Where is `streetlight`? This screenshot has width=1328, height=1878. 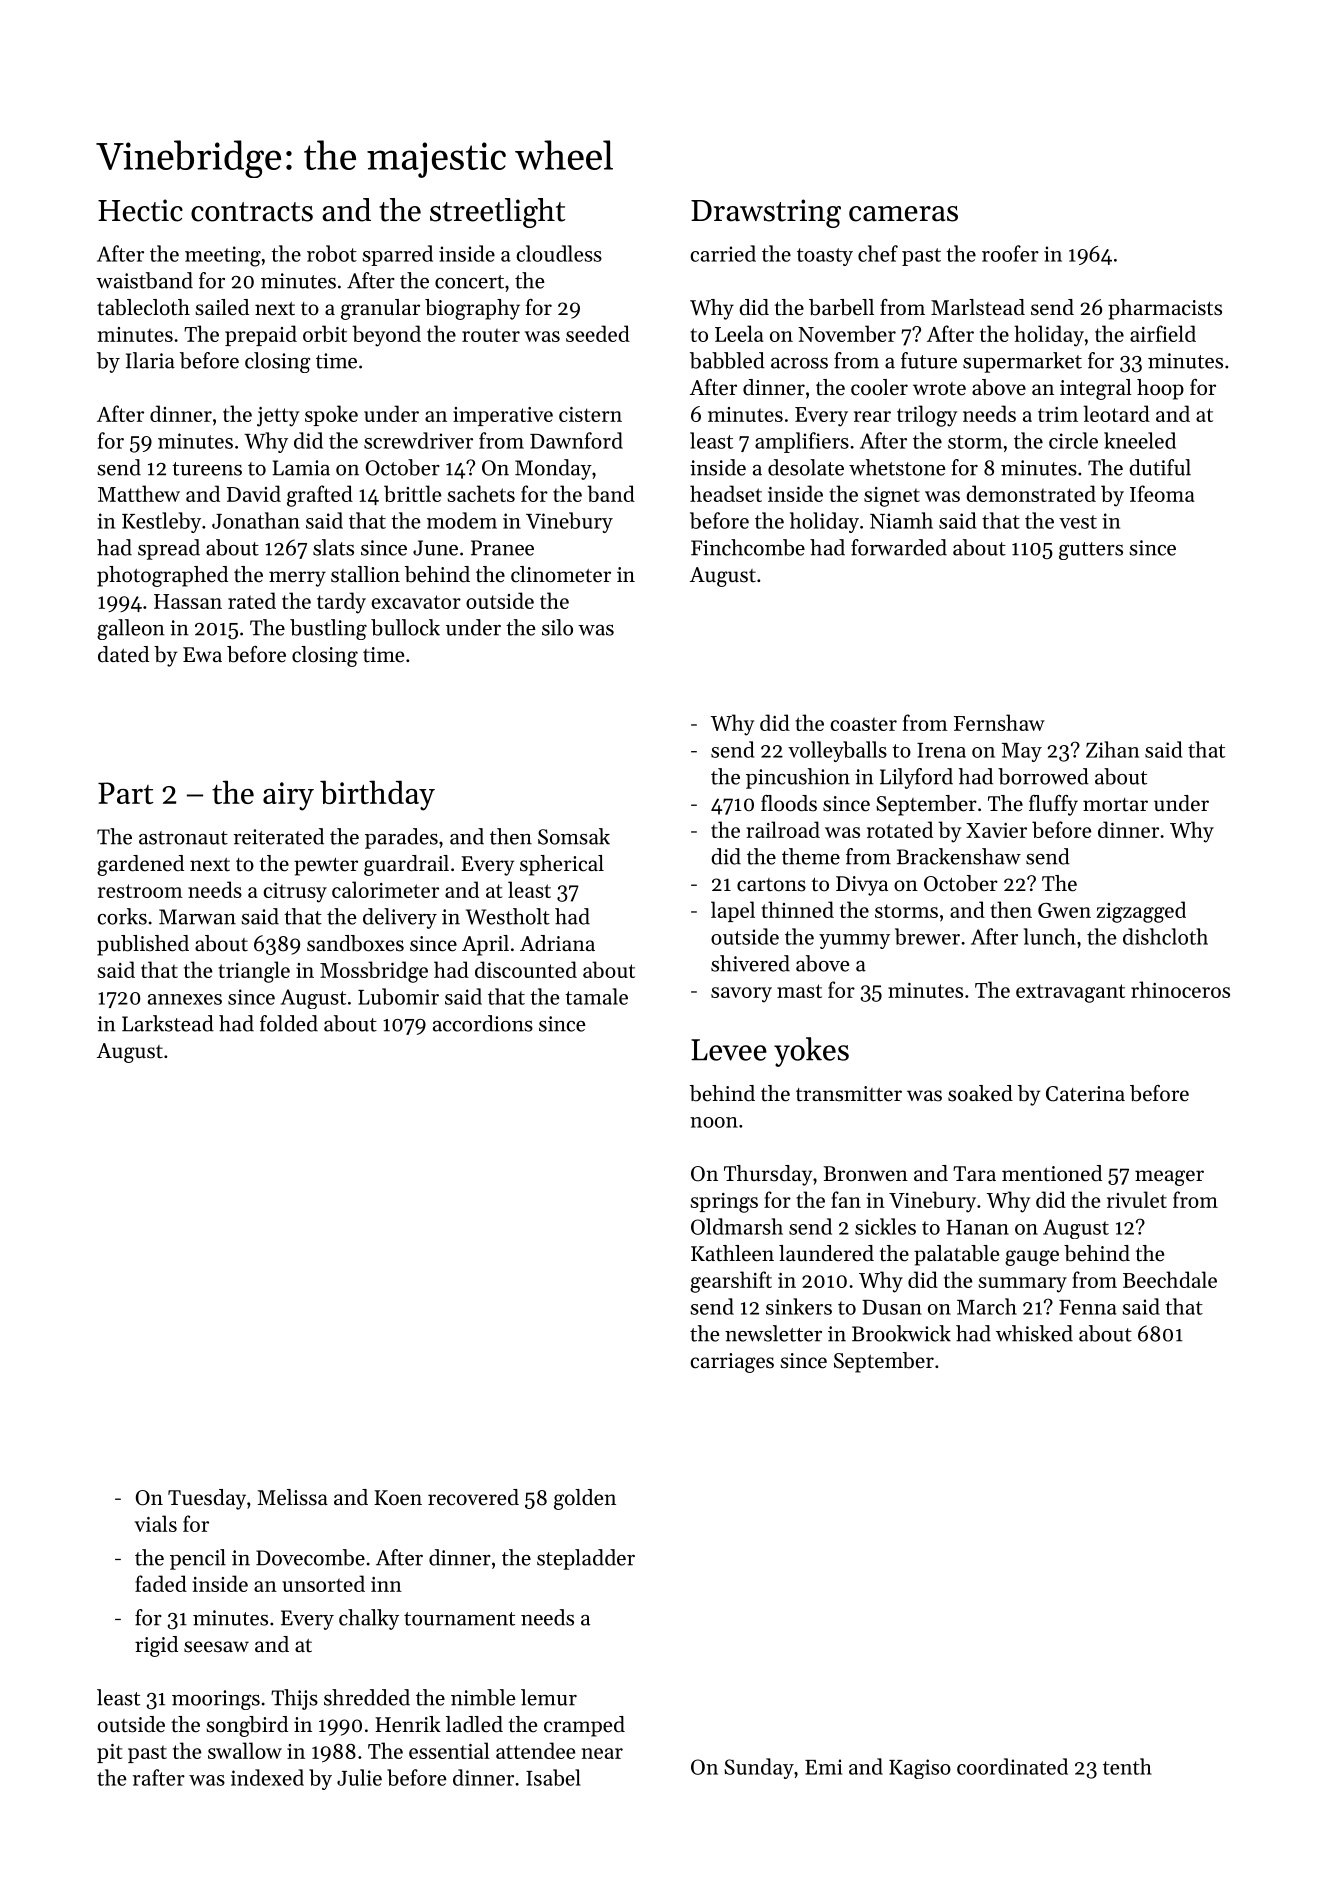 streetlight is located at coordinates (497, 213).
